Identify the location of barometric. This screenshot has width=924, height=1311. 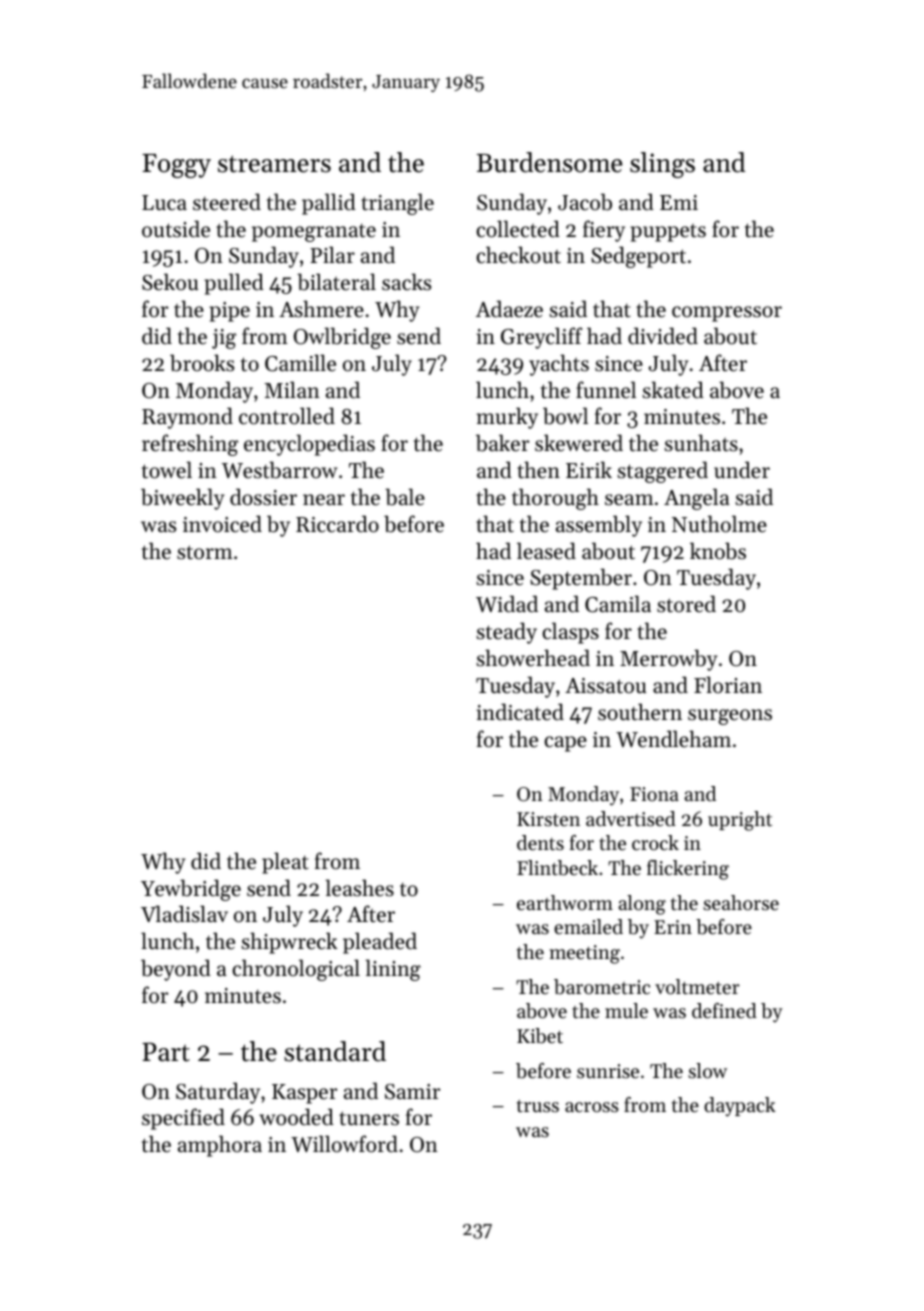
(602, 987).
